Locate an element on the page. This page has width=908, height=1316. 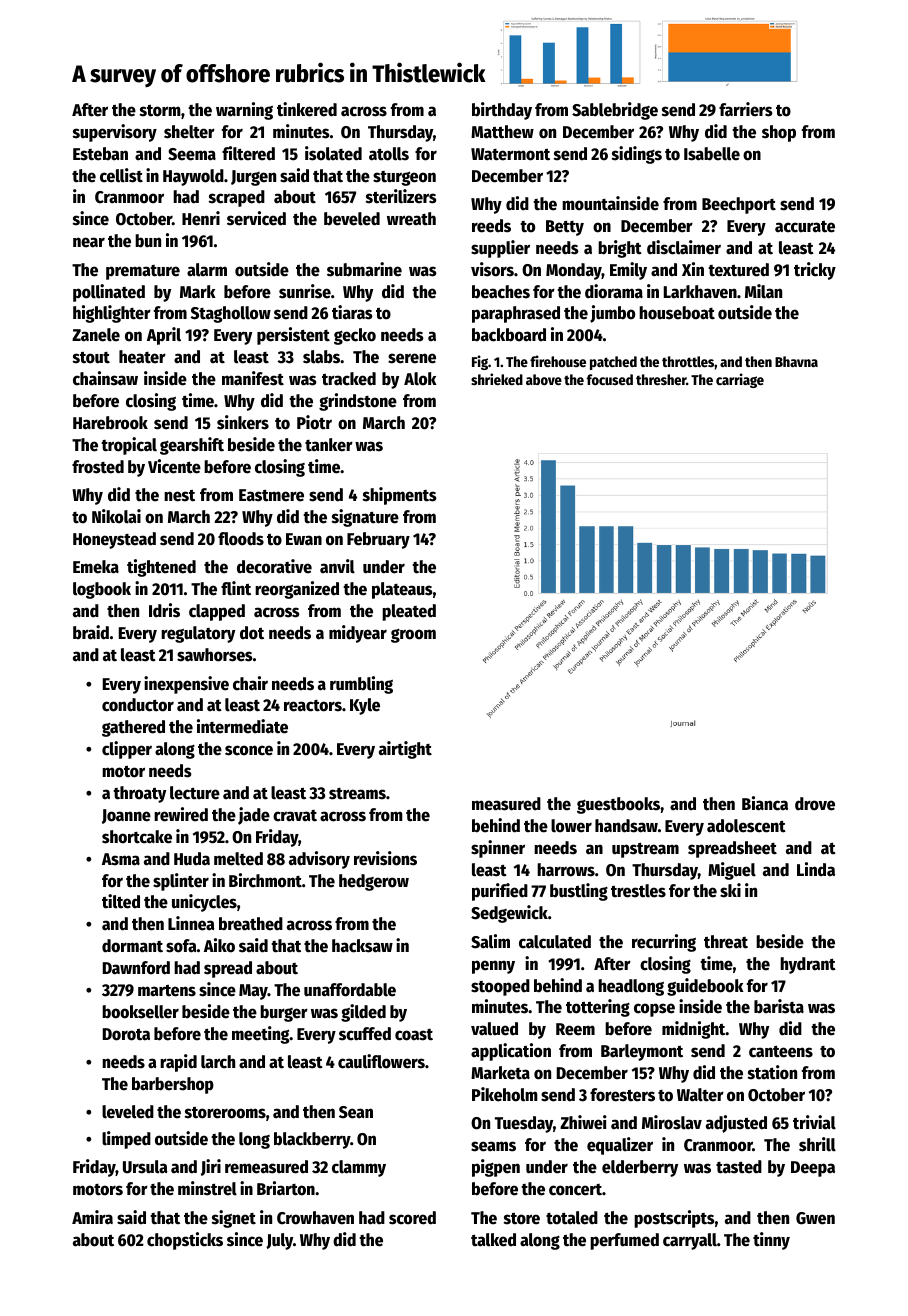
chopsticks is located at coordinates (185, 1241).
